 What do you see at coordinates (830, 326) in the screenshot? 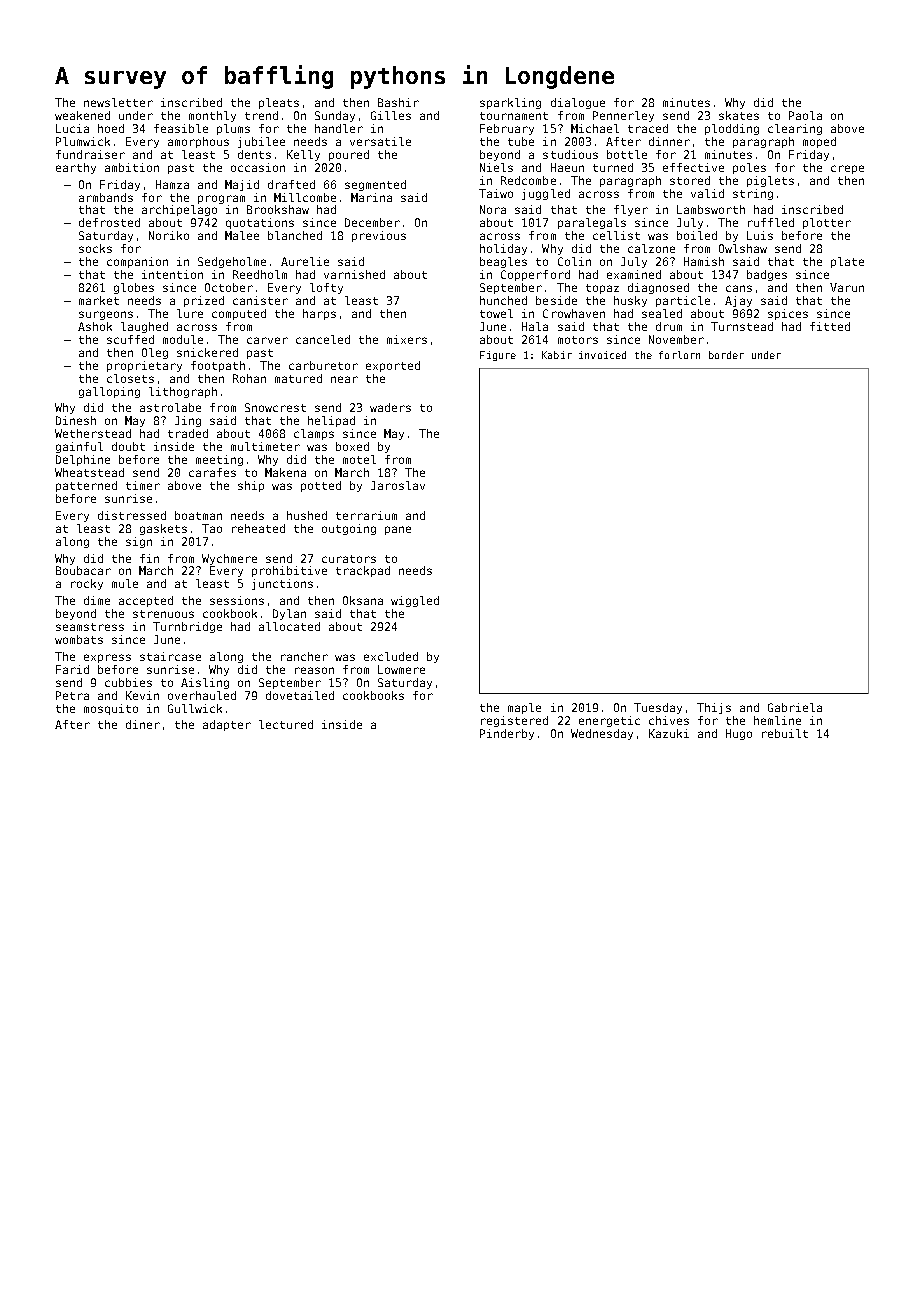
I see `fitted` at bounding box center [830, 326].
